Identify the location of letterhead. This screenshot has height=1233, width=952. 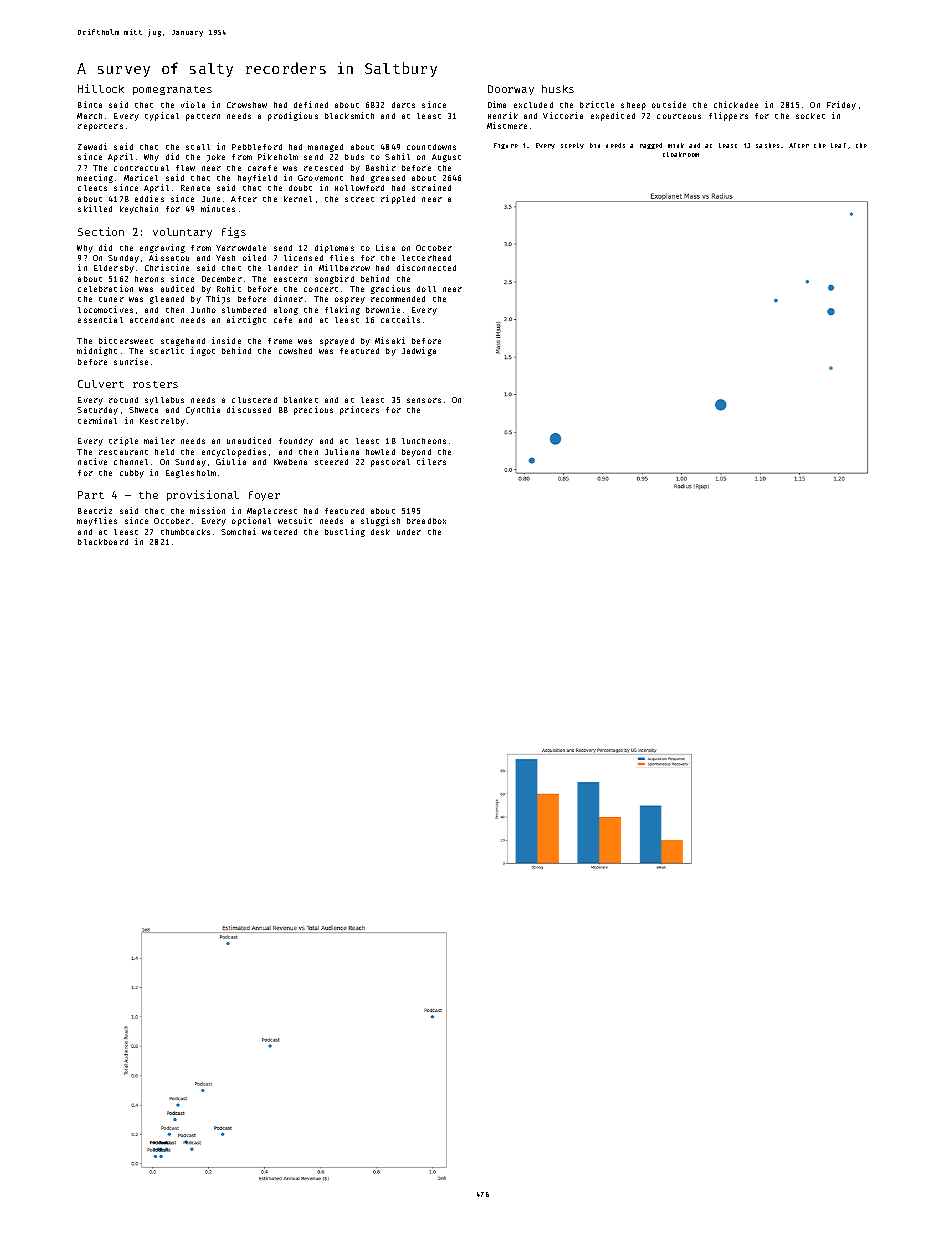
(426, 258).
